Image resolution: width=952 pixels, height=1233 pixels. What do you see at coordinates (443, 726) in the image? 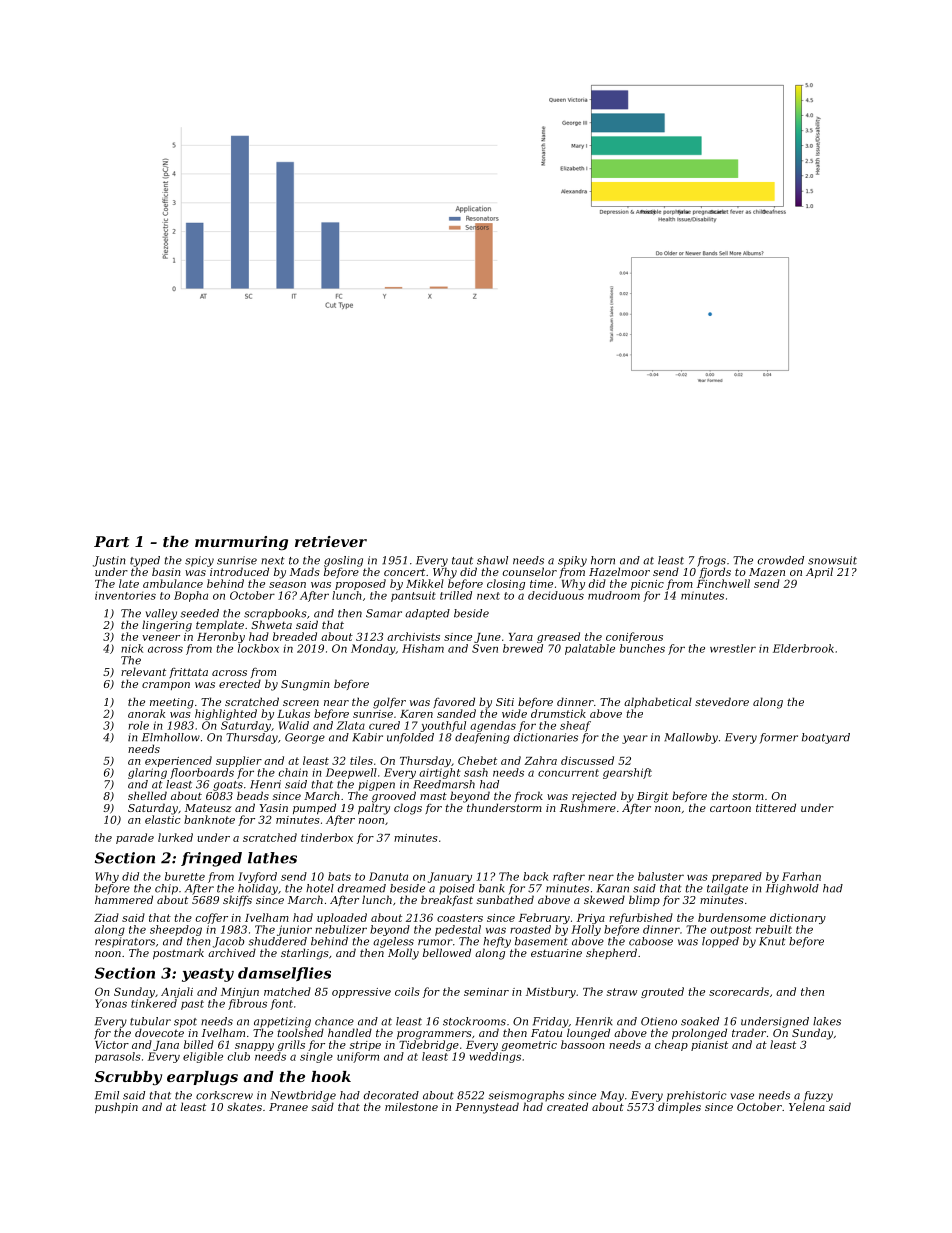
I see `youthful` at bounding box center [443, 726].
